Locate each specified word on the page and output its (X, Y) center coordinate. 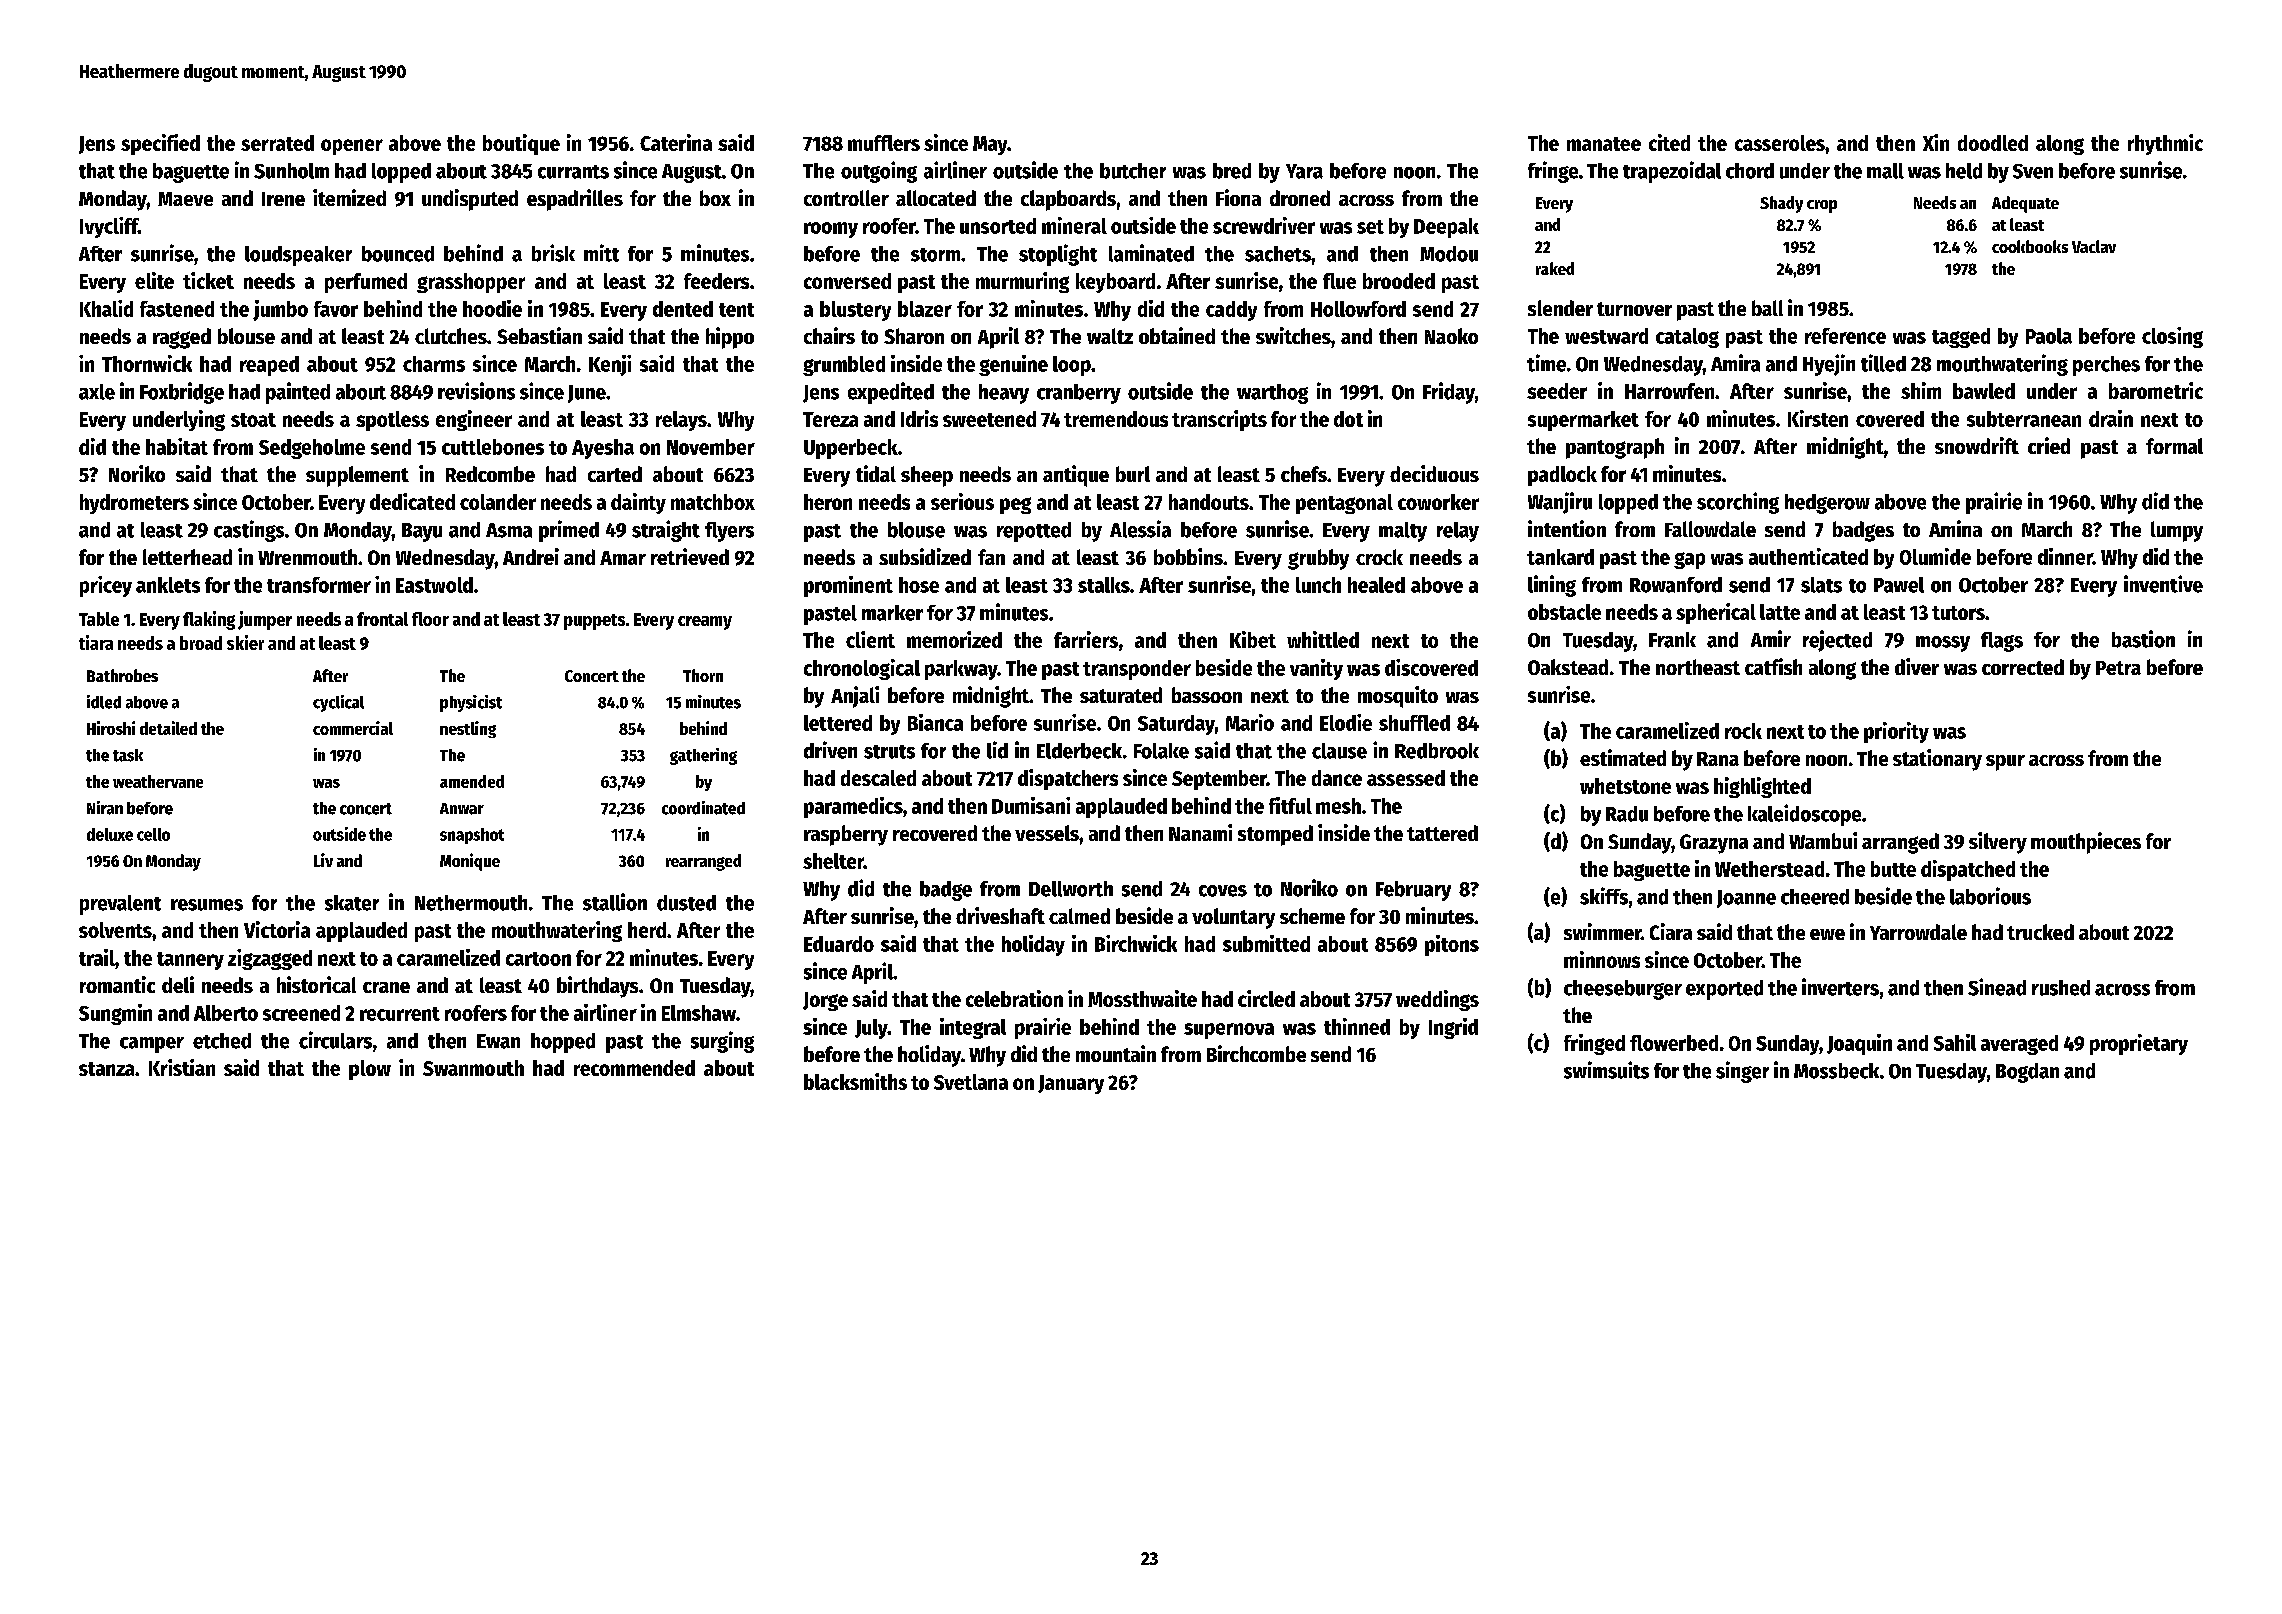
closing (2172, 337)
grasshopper (471, 283)
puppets (594, 622)
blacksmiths (855, 1081)
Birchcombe (1256, 1053)
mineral (1074, 225)
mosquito (1398, 697)
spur (2005, 763)
